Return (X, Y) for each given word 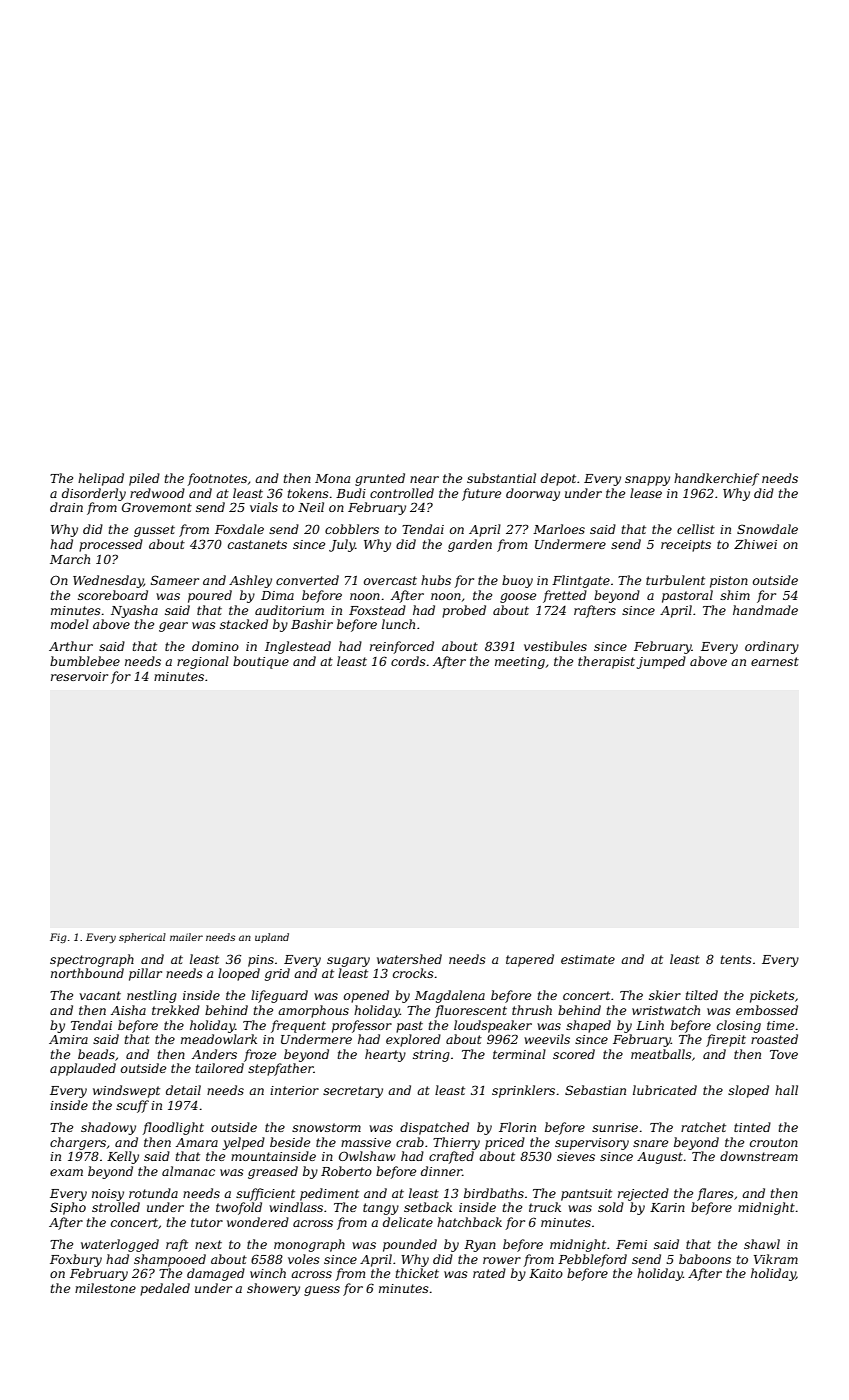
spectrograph (92, 960)
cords (408, 661)
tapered (530, 960)
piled (144, 479)
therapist (606, 662)
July (342, 545)
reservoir (79, 676)
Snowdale (767, 529)
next (208, 1244)
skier (665, 995)
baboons (705, 1259)
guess (322, 1291)
